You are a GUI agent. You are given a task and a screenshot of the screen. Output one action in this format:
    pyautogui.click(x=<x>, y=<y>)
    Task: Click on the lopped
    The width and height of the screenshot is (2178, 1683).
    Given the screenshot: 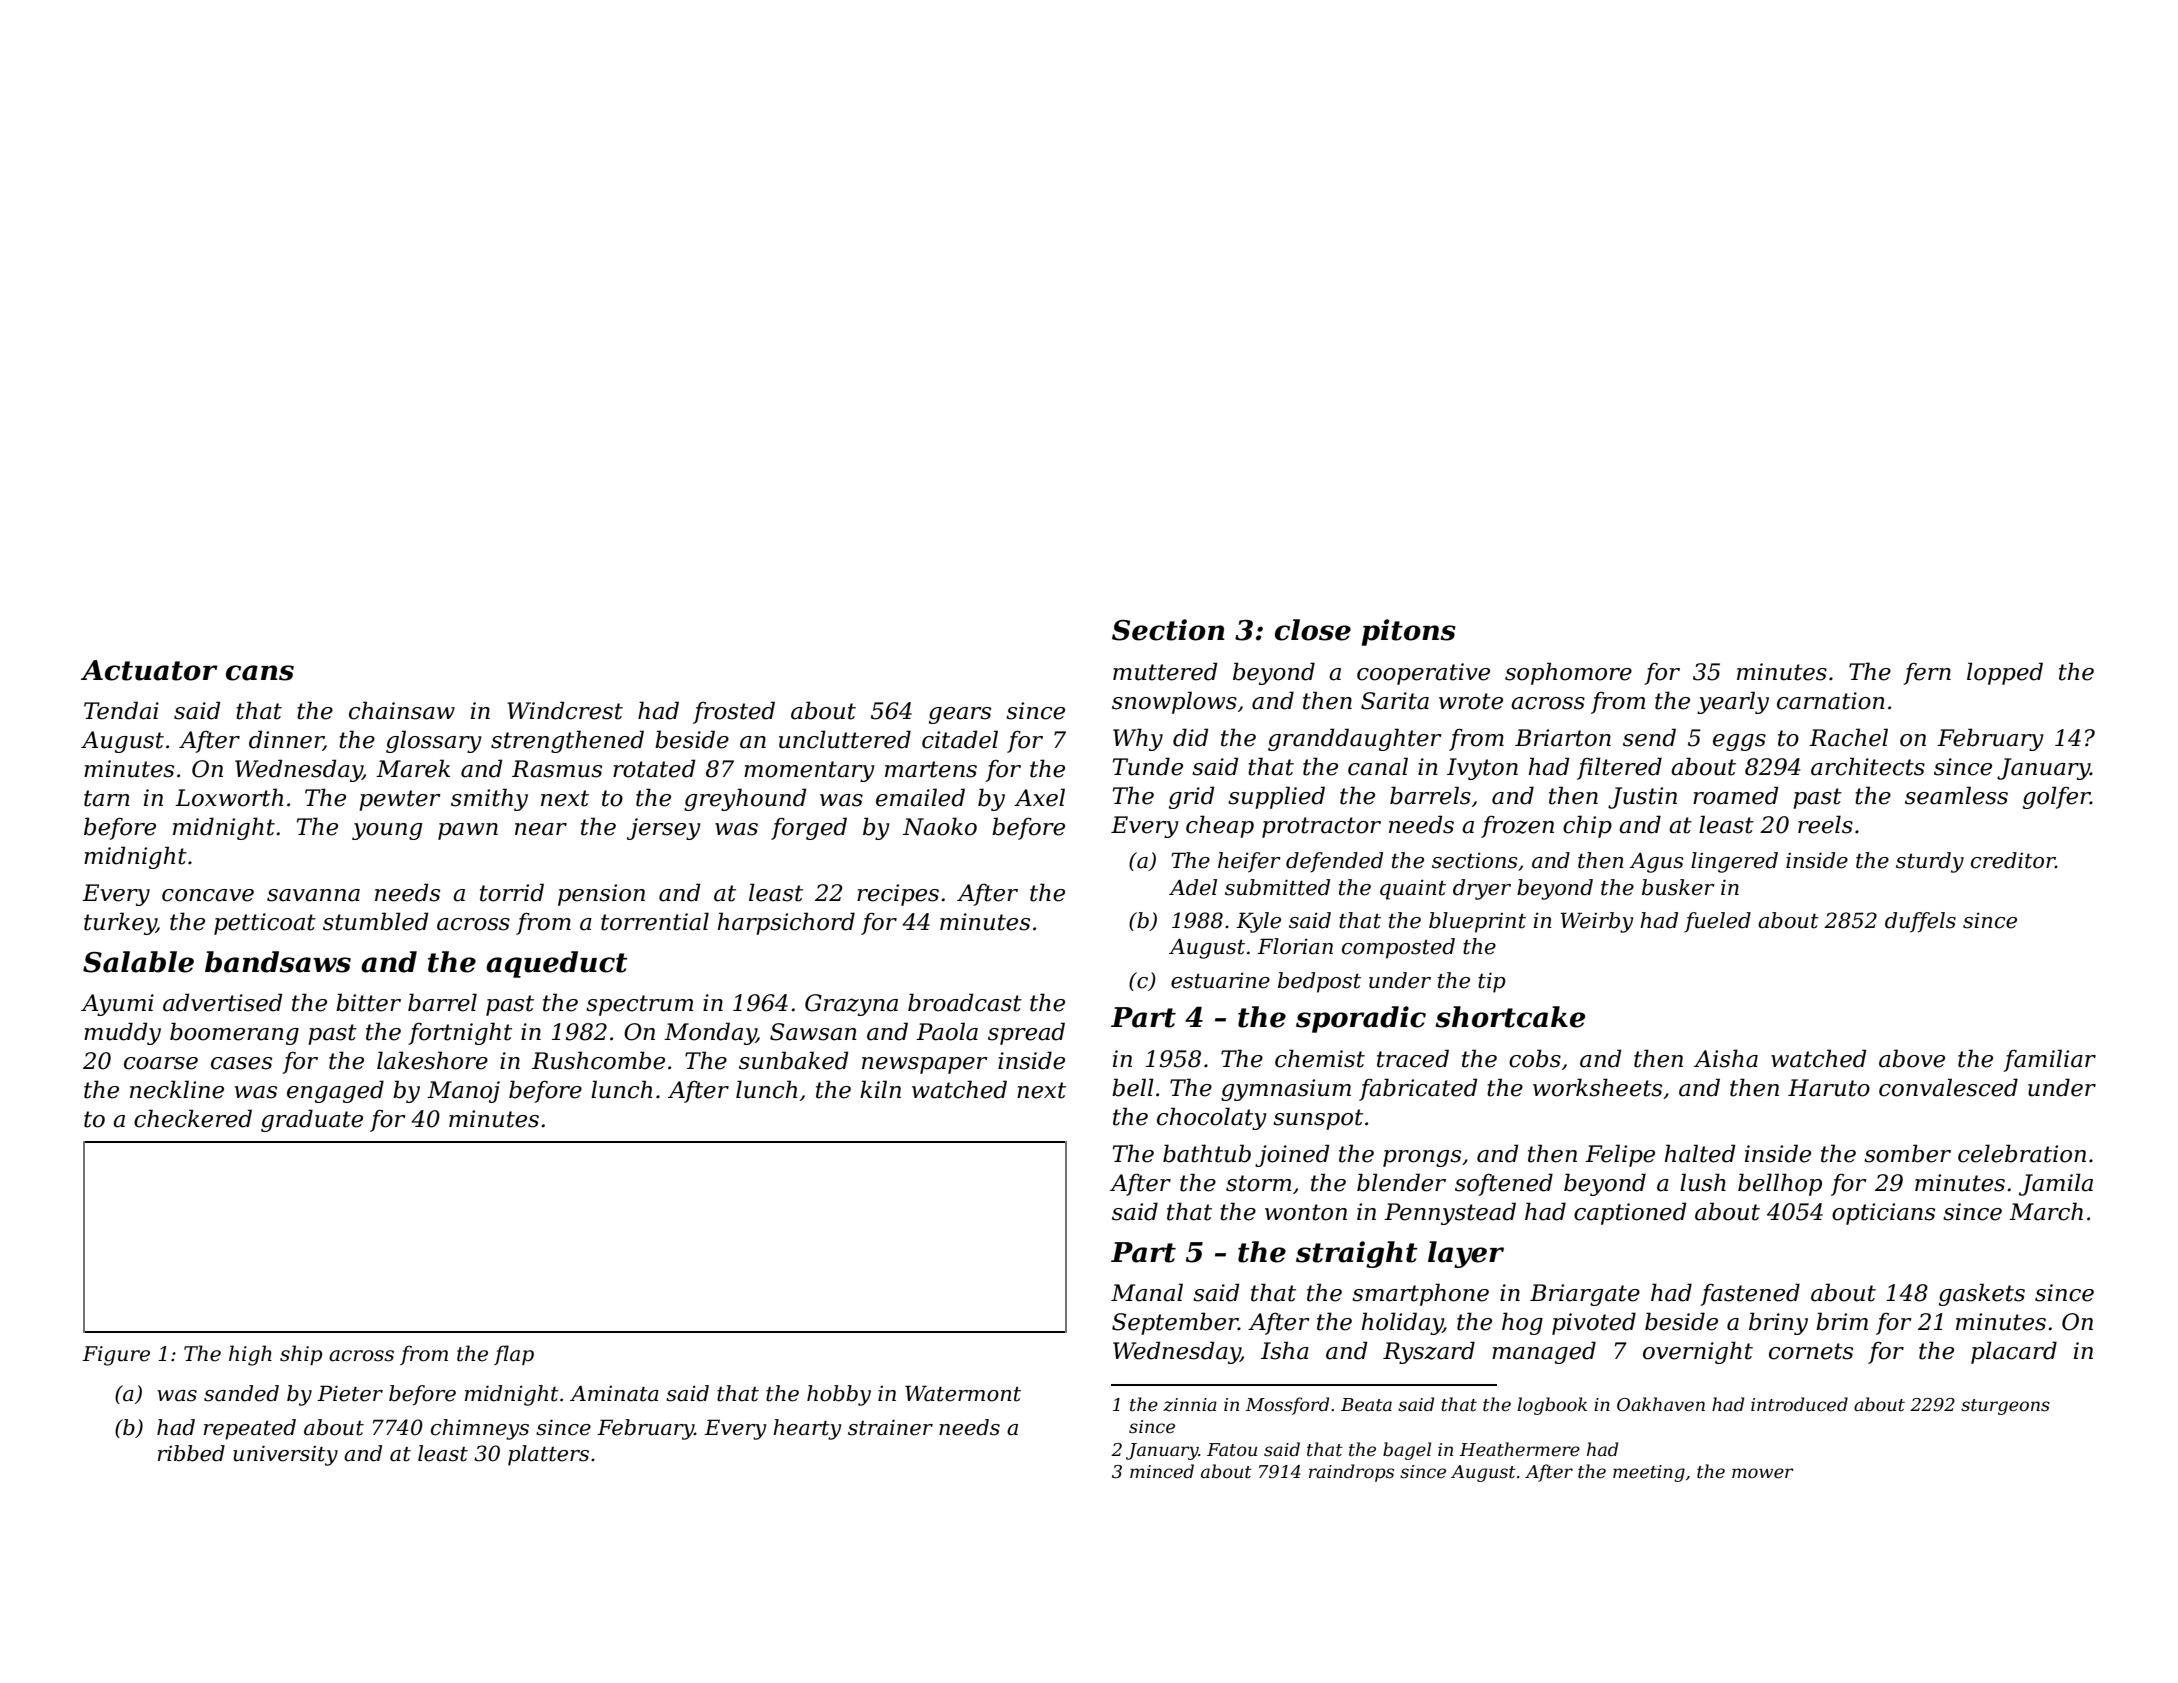 What is the action you would take?
    pyautogui.click(x=2005, y=673)
